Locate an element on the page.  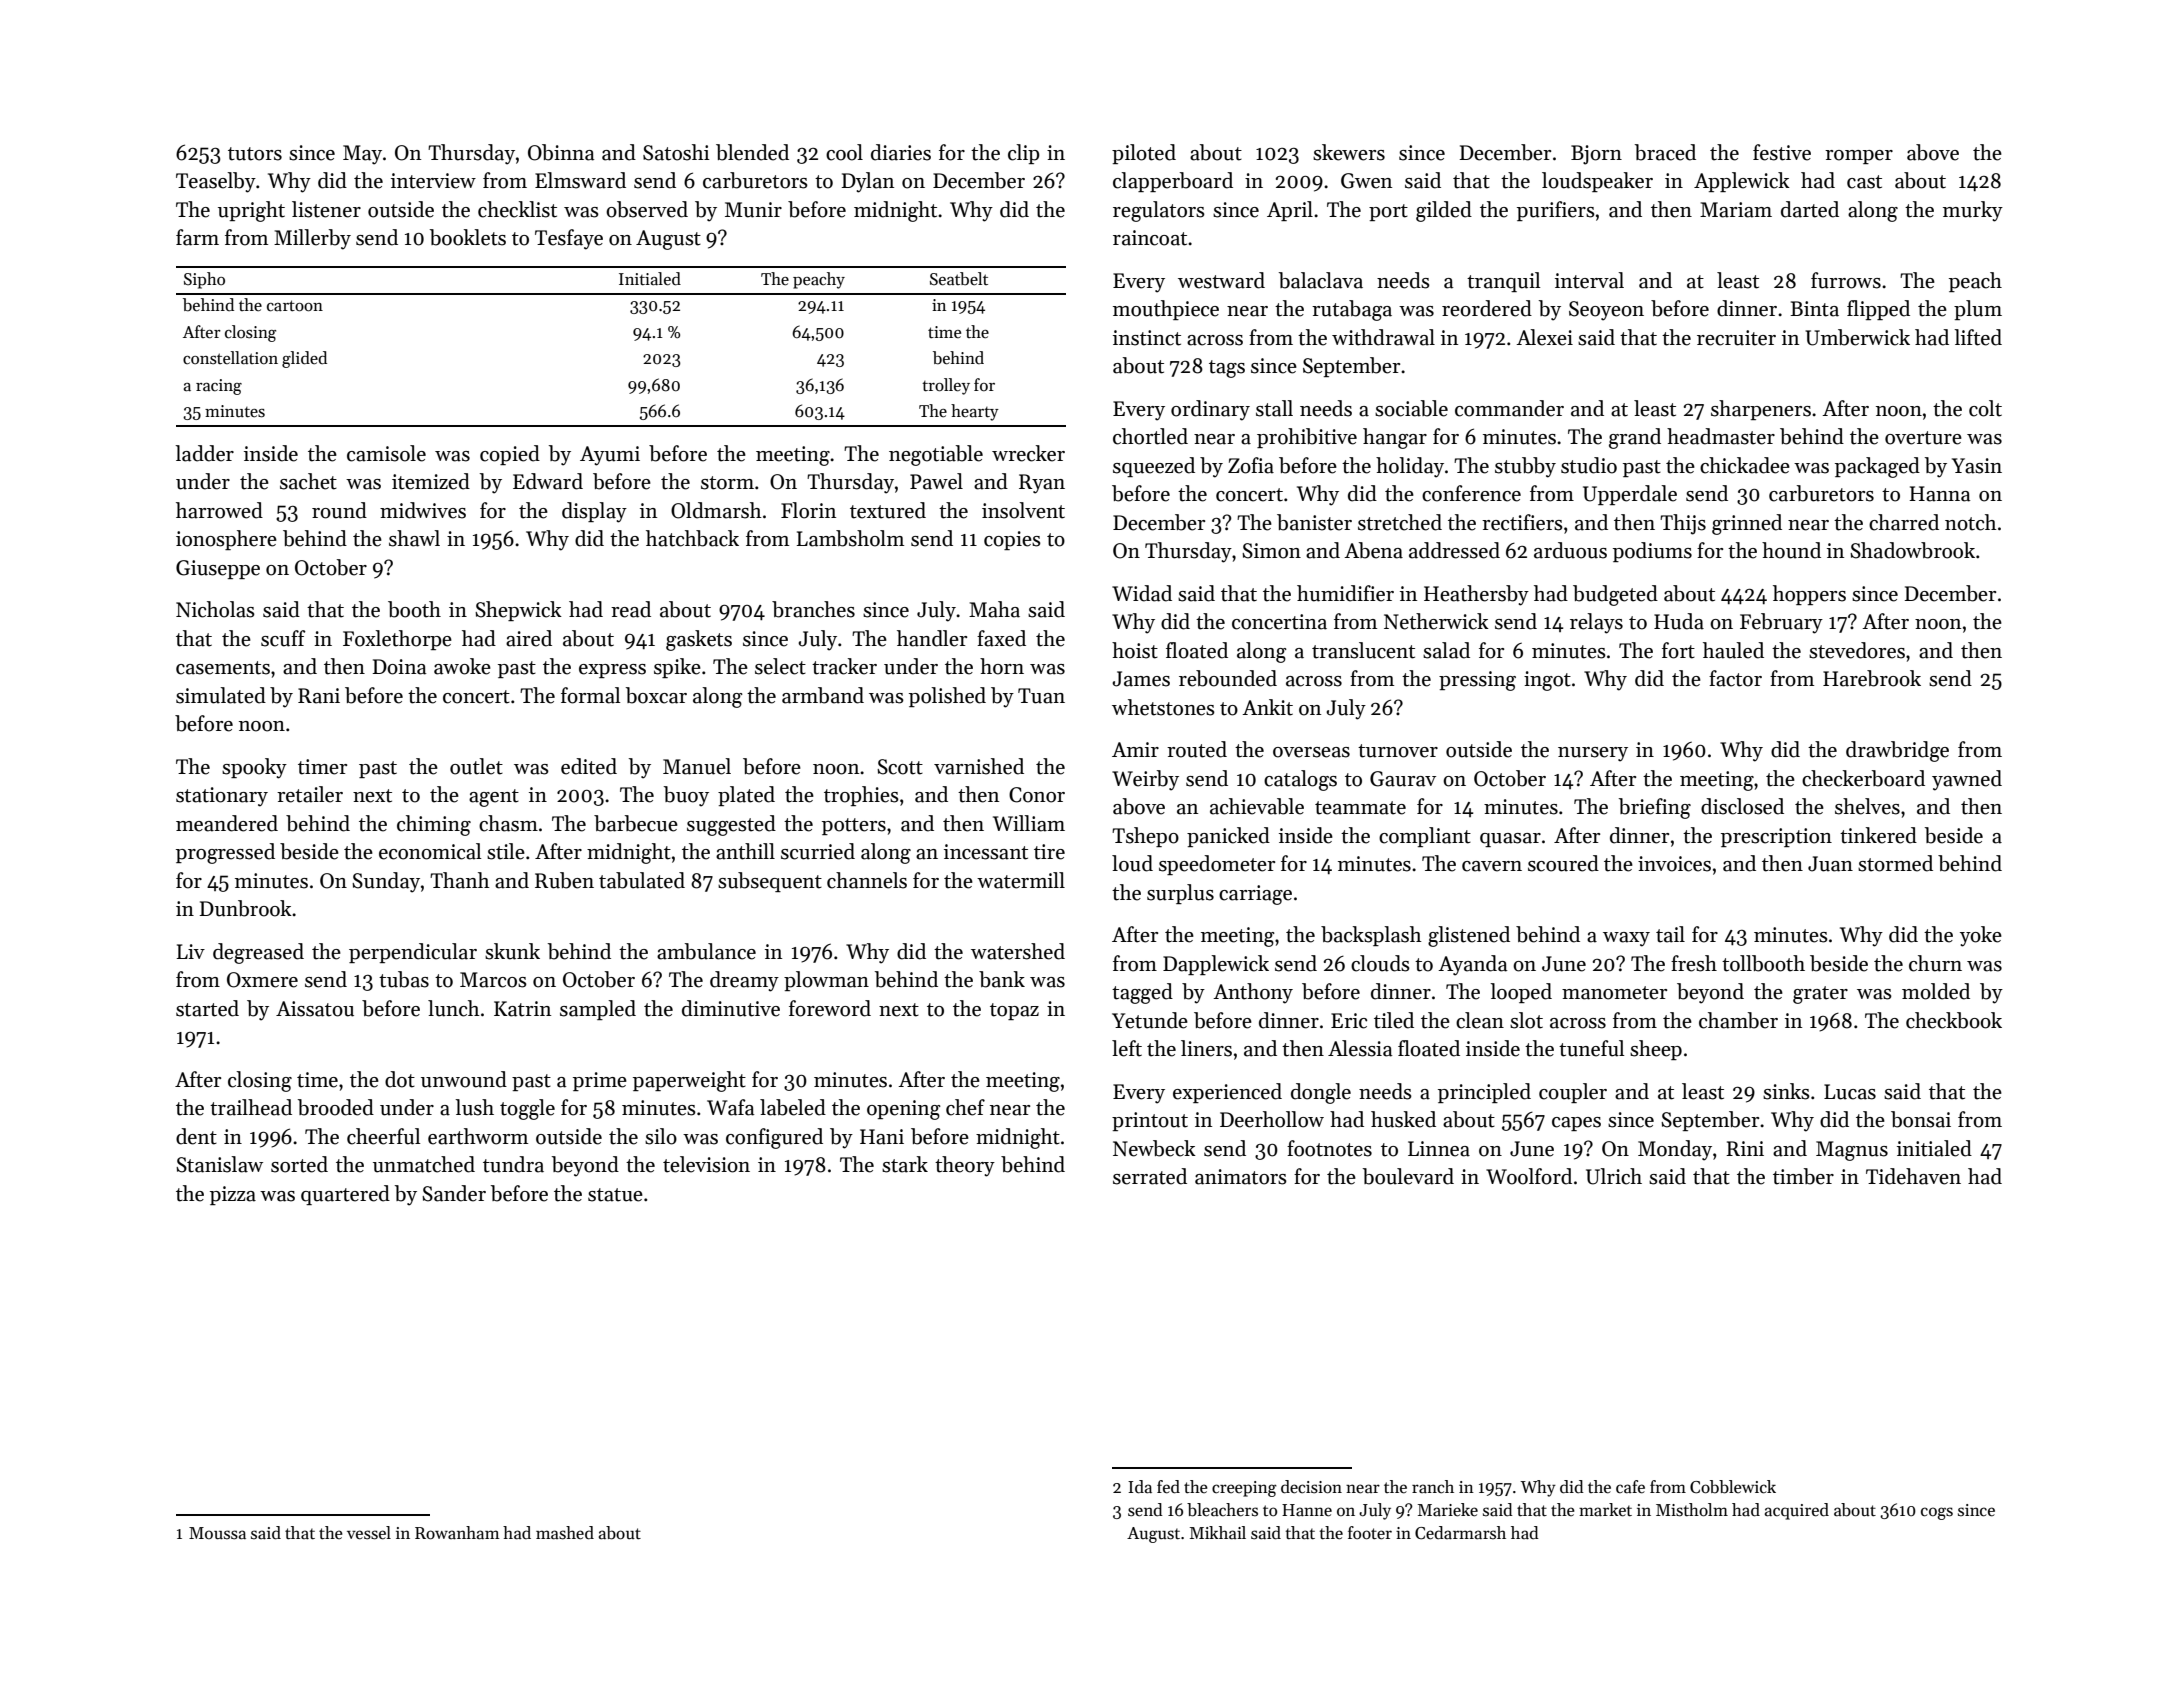
piloted is located at coordinates (1144, 154).
